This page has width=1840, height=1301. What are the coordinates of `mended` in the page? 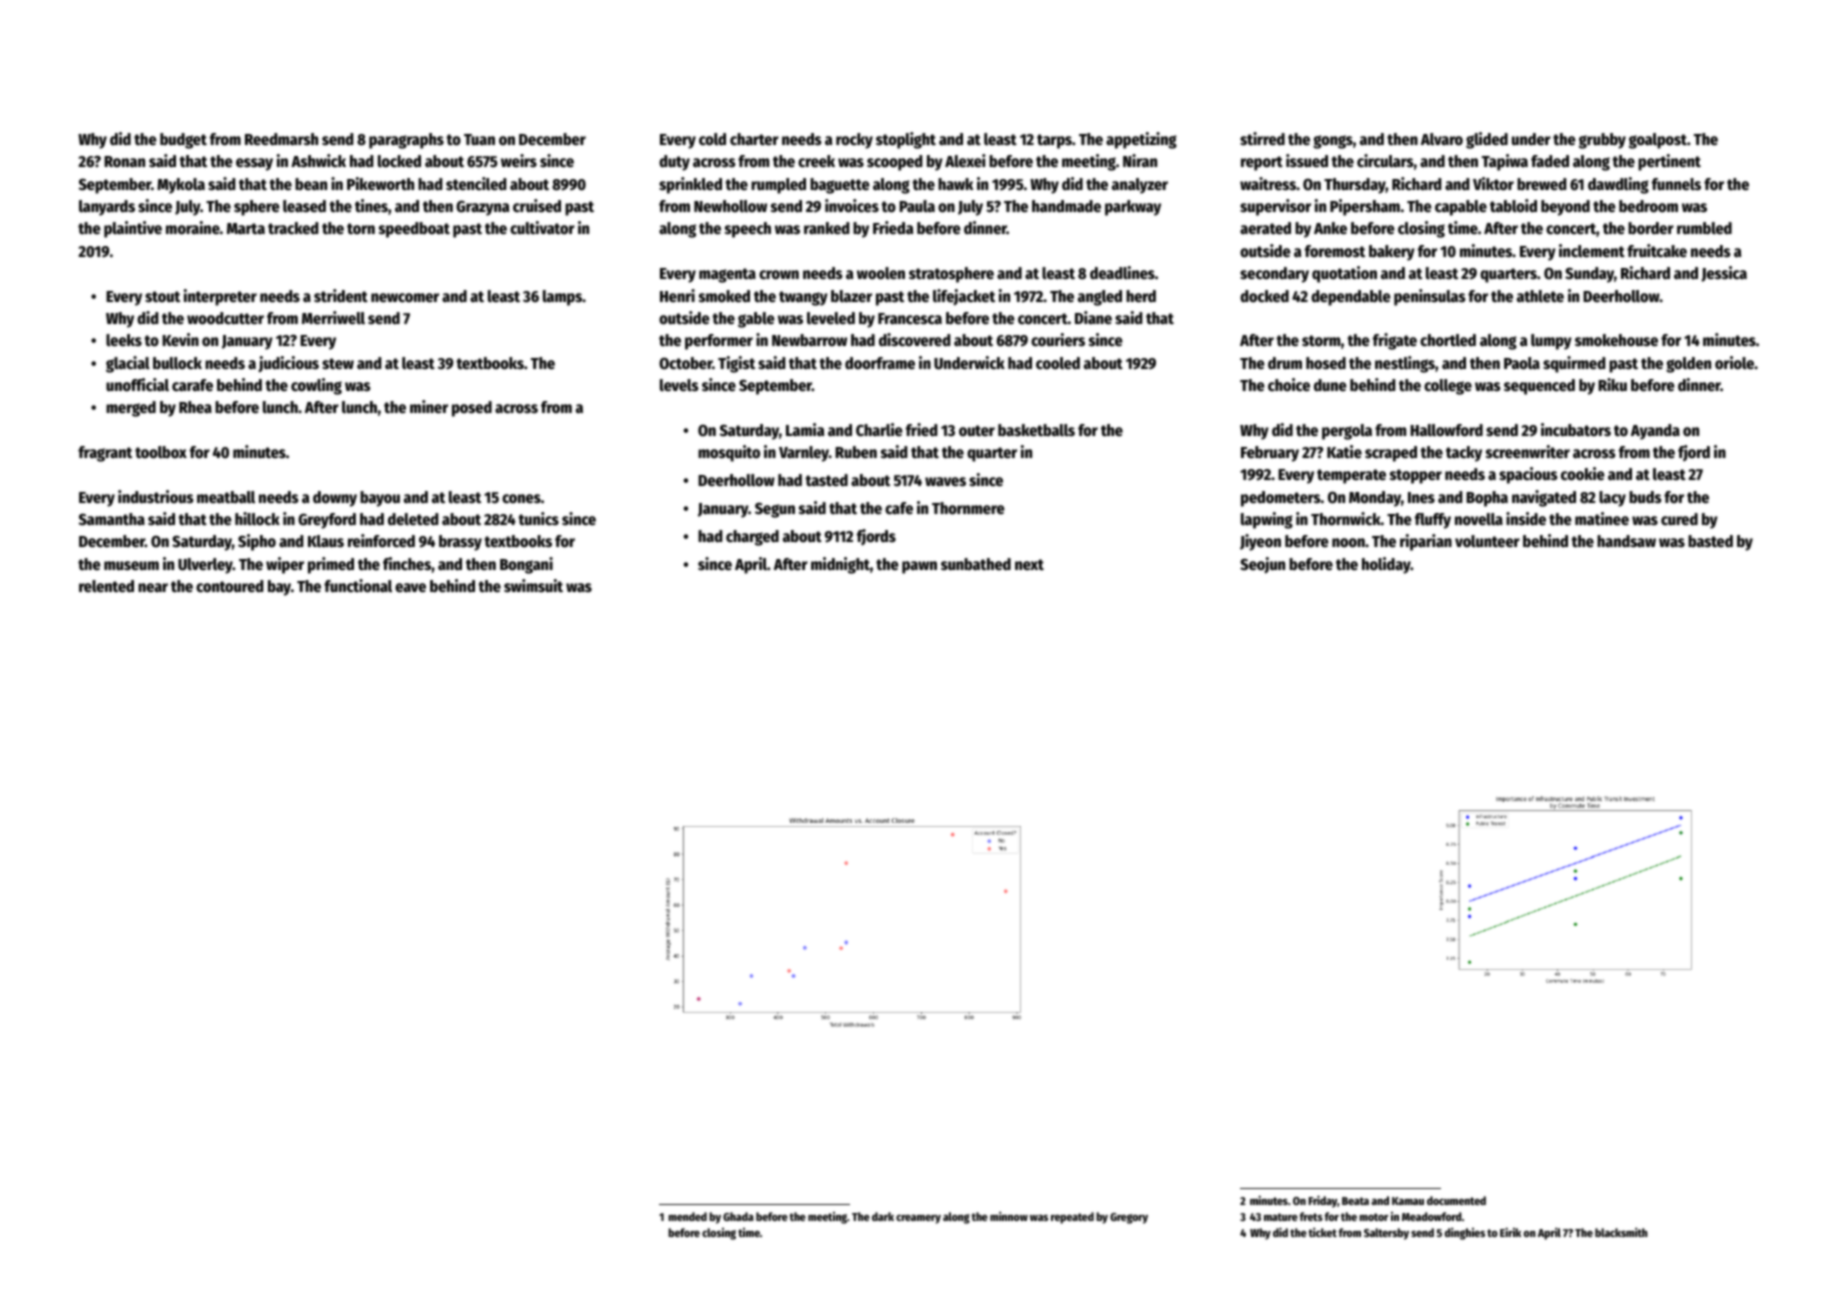 It's located at (687, 1216).
